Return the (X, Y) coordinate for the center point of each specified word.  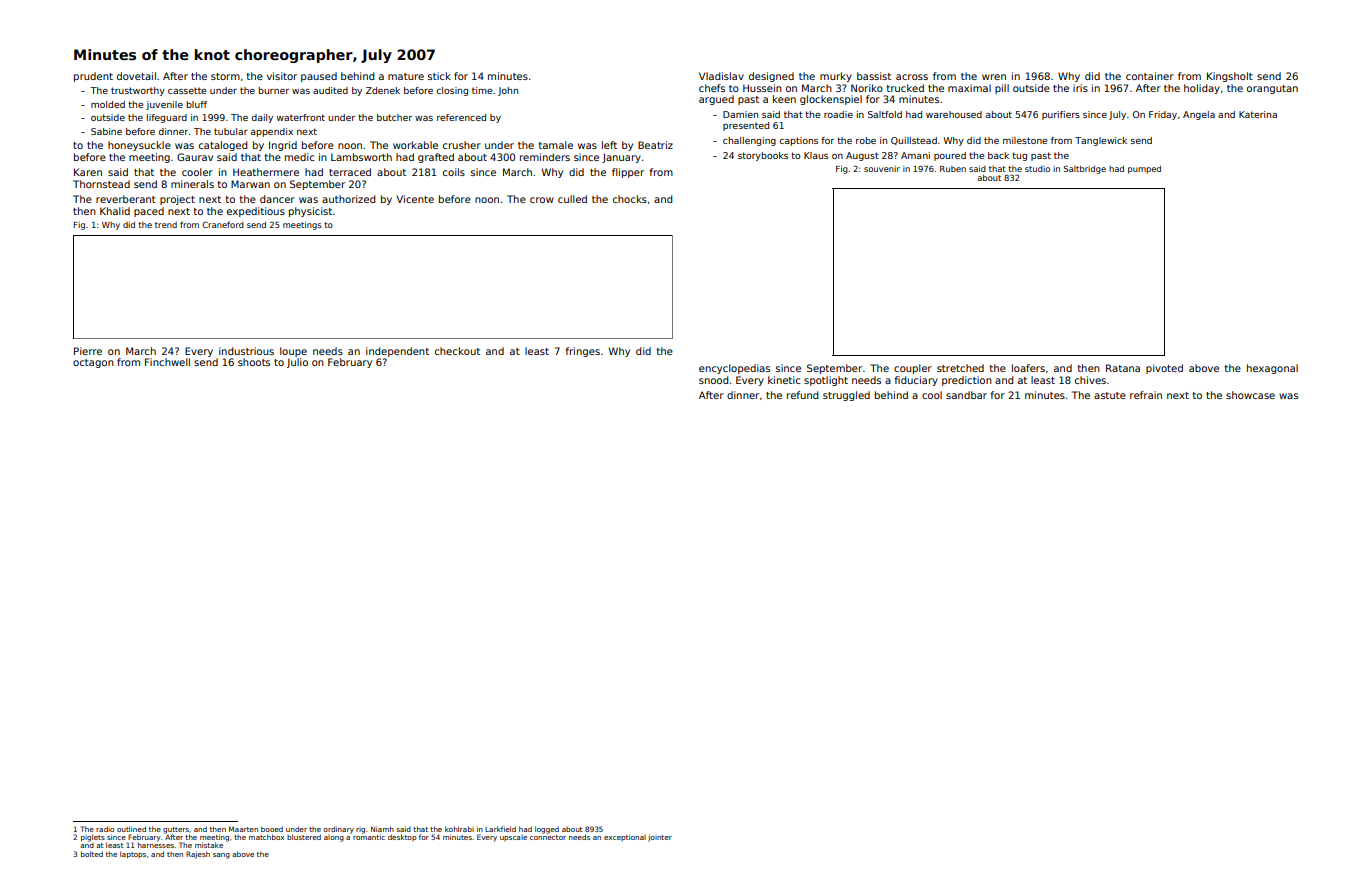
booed (272, 829)
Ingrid (283, 146)
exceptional (625, 837)
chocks (630, 199)
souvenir (882, 169)
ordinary (338, 830)
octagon (93, 363)
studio (1037, 169)
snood (713, 380)
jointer (660, 838)
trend (166, 225)
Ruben (953, 169)
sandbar (966, 395)
